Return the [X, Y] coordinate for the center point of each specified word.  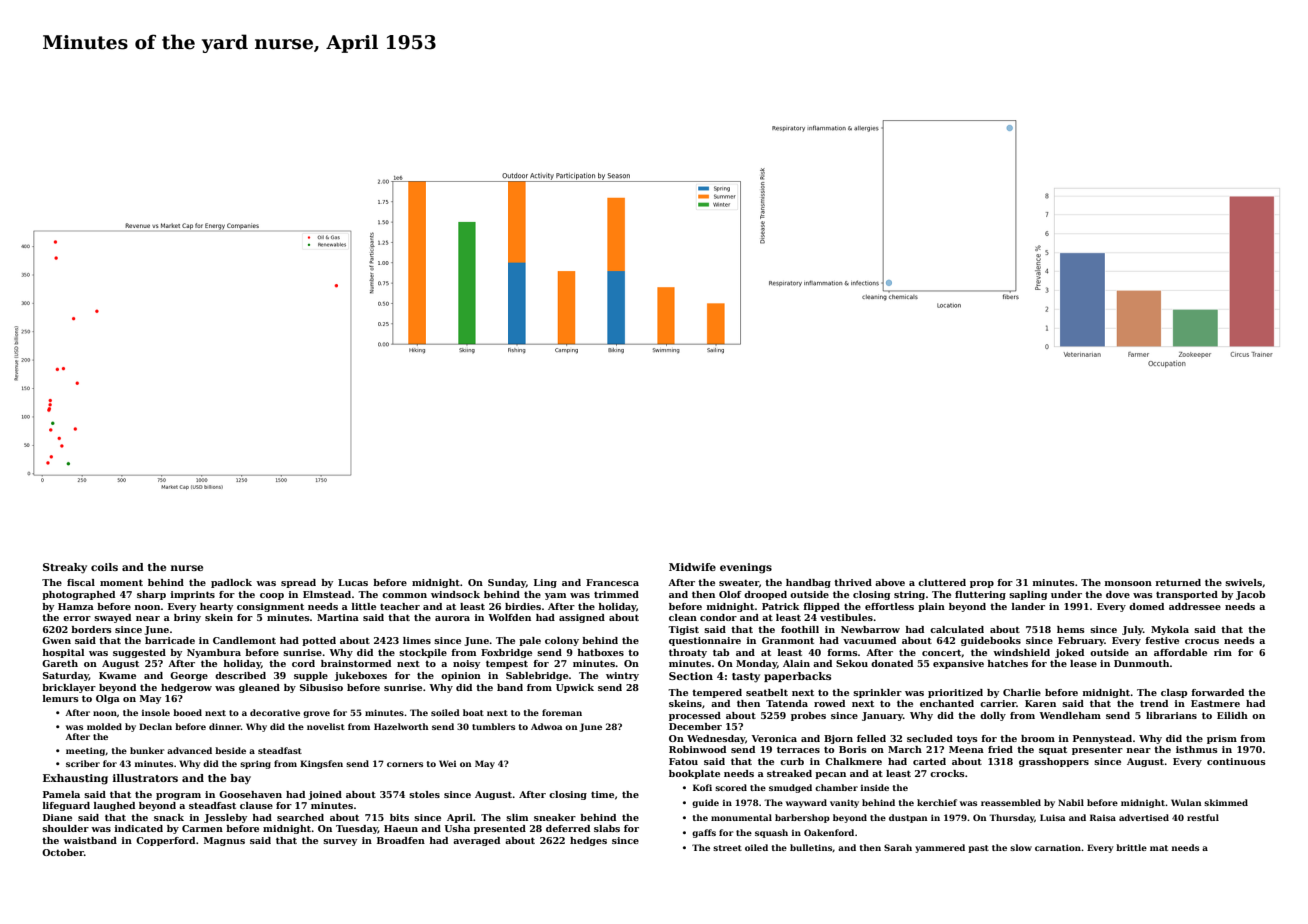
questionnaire [705, 641]
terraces [798, 749]
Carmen [202, 828]
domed [1146, 606]
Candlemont [244, 640]
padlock [231, 583]
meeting [85, 751]
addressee [1195, 606]
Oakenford [829, 832]
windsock [455, 594]
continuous [1236, 761]
